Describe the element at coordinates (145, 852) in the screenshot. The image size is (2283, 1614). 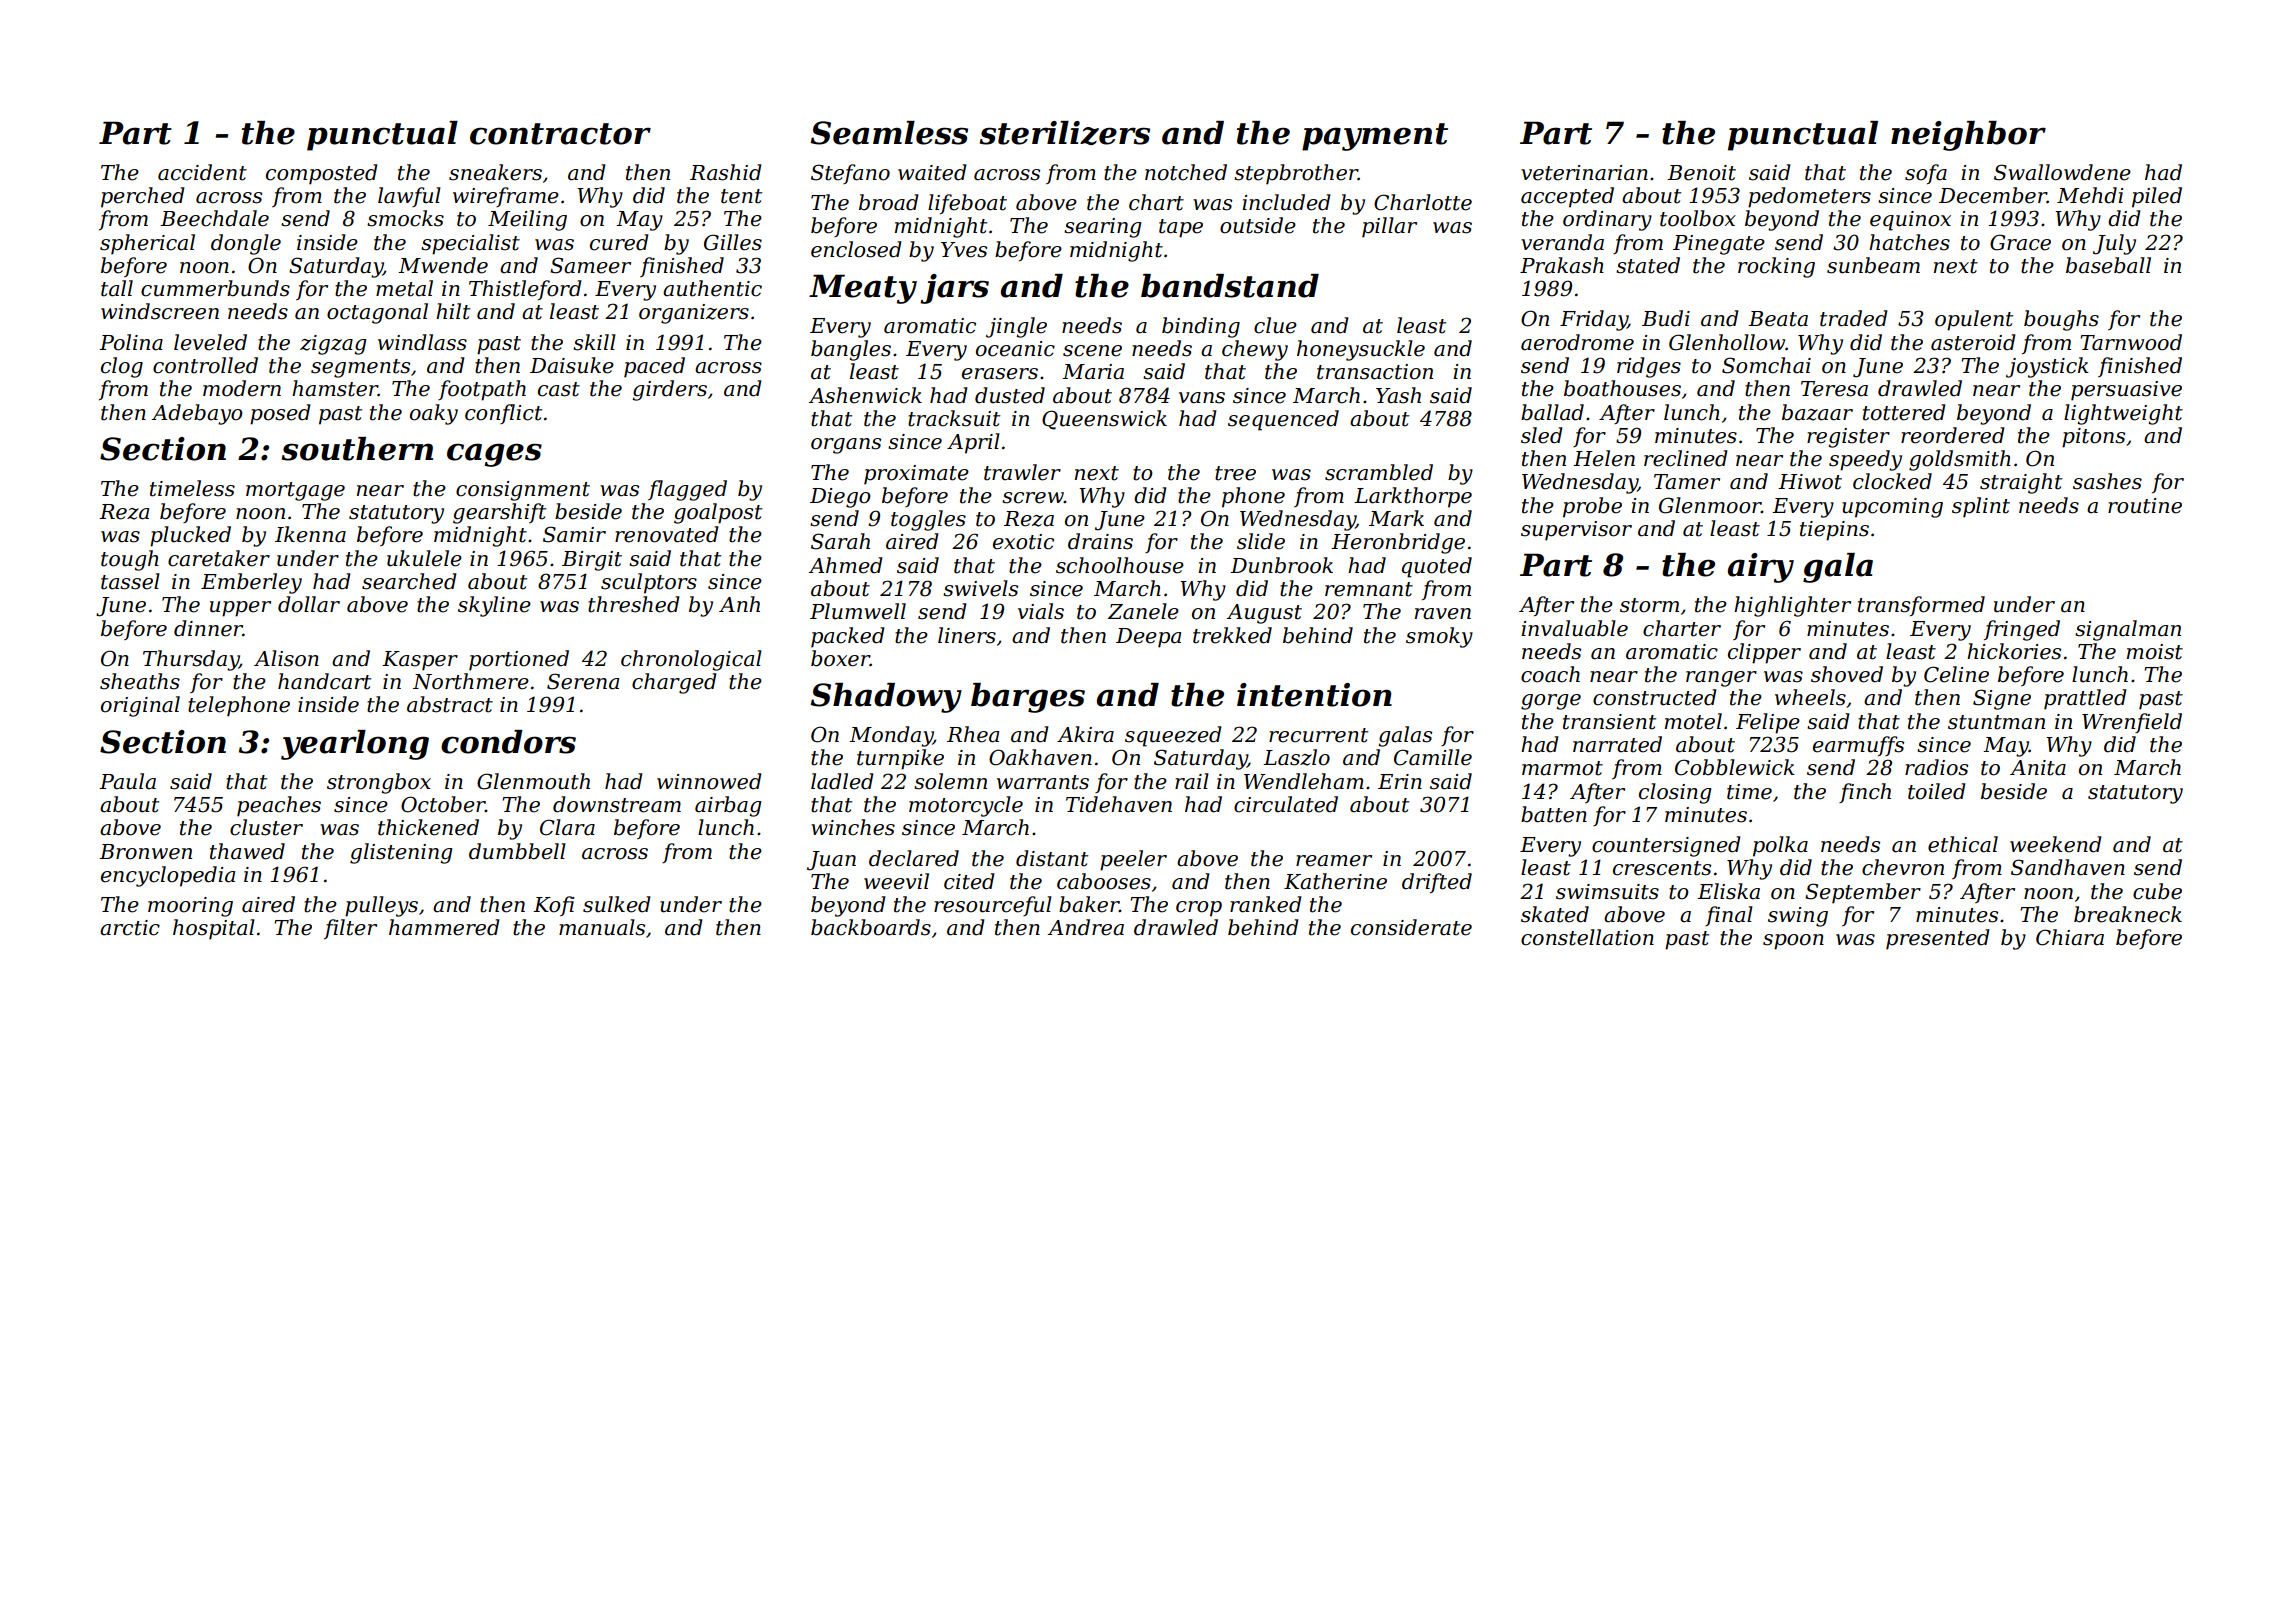
I see `Bronwen` at that location.
